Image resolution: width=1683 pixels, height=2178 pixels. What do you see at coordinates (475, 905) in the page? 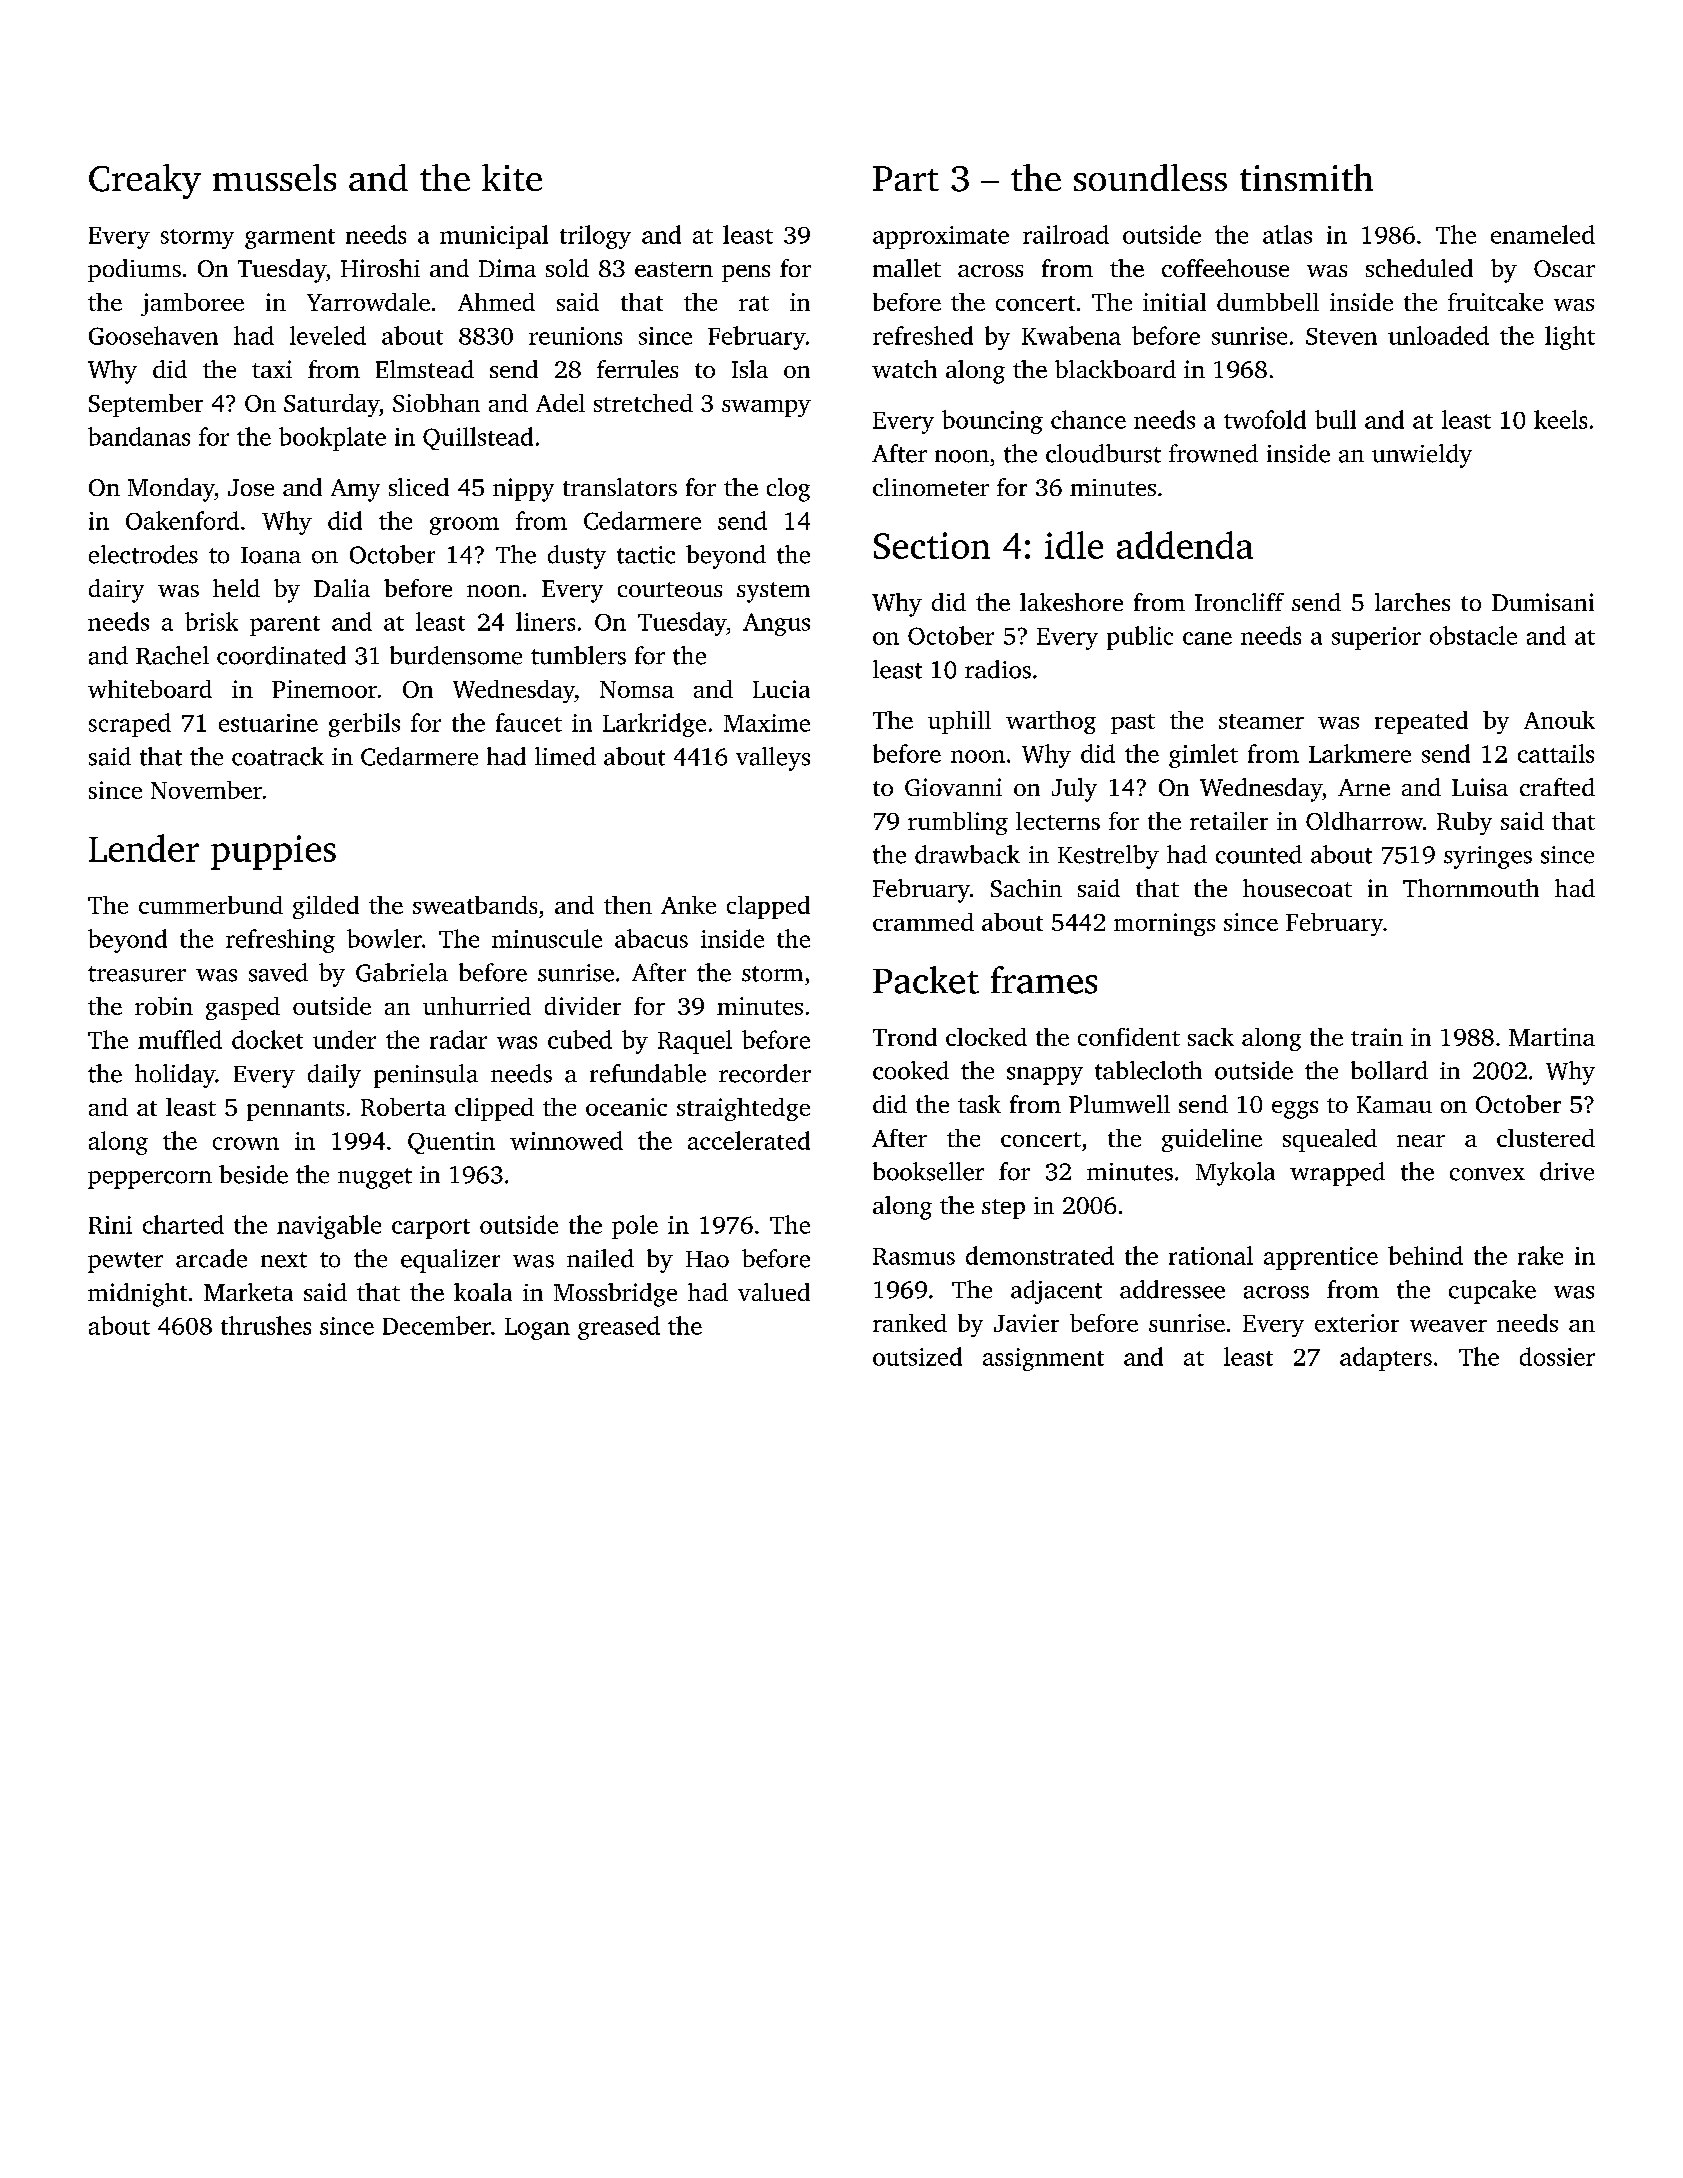
I see `sweatbands` at bounding box center [475, 905].
